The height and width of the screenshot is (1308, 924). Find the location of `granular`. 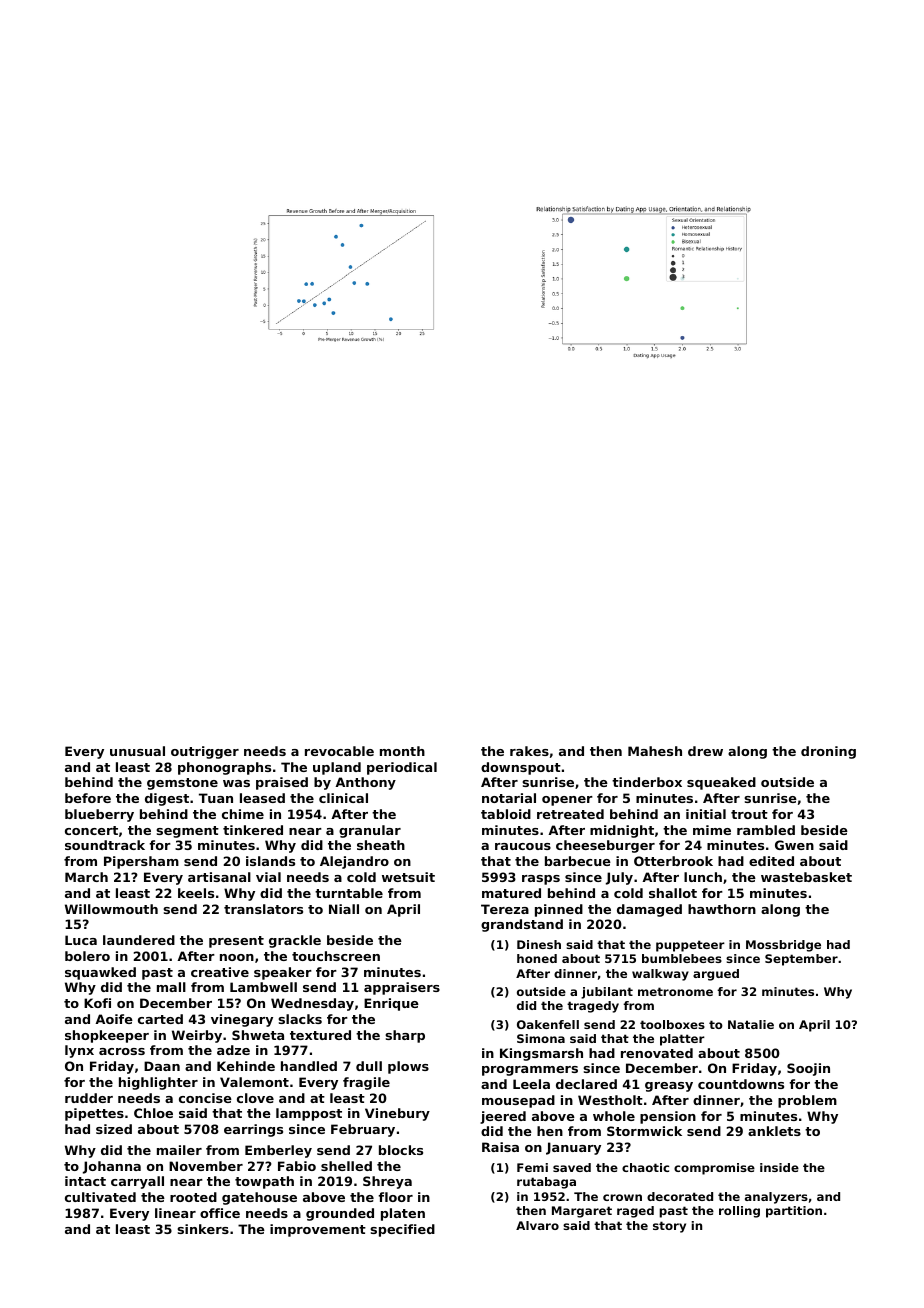

granular is located at coordinates (370, 831).
